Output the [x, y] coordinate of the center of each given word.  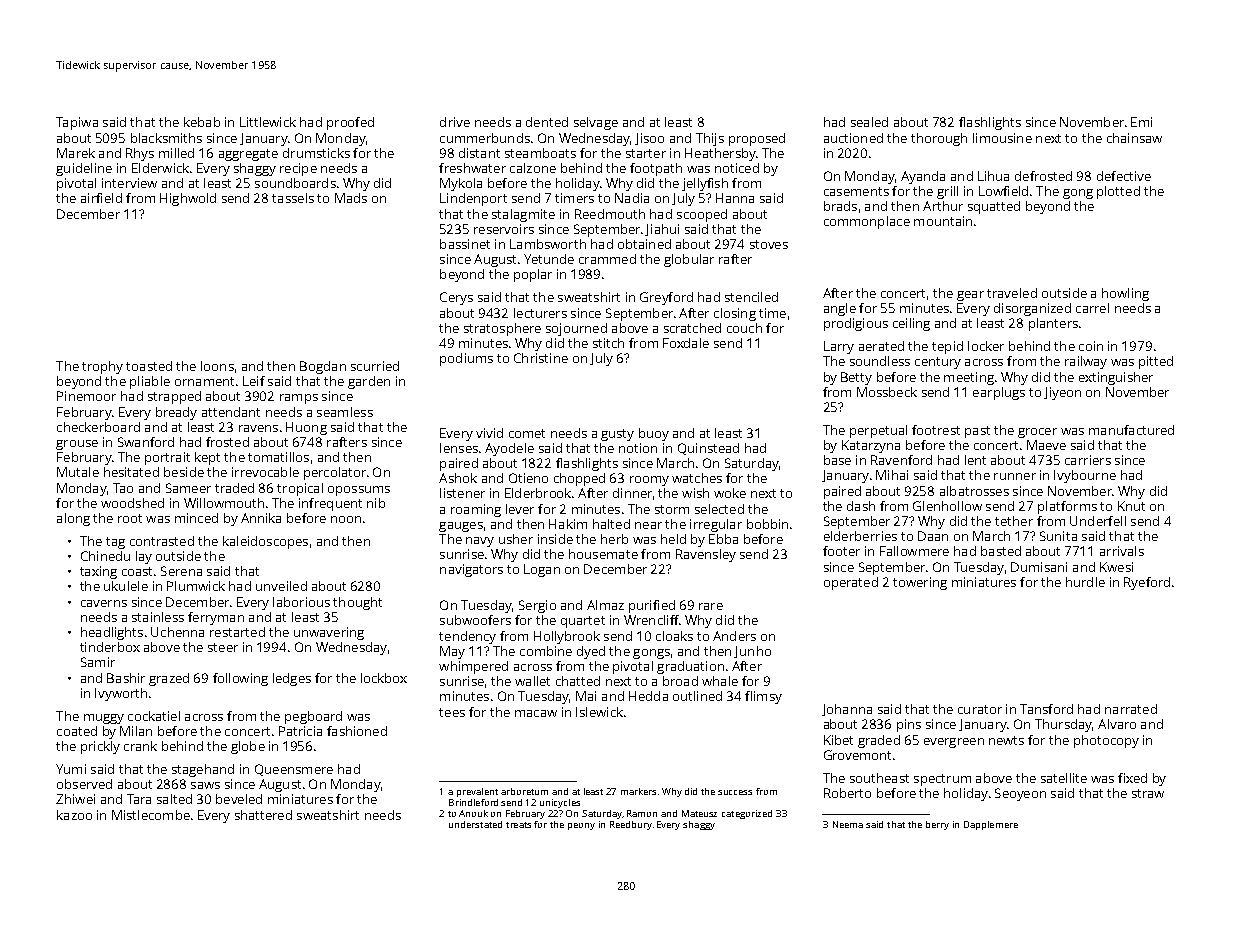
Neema [848, 824]
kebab [202, 122]
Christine [541, 358]
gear [970, 296]
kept [207, 458]
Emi [1141, 122]
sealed [869, 122]
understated [475, 824]
